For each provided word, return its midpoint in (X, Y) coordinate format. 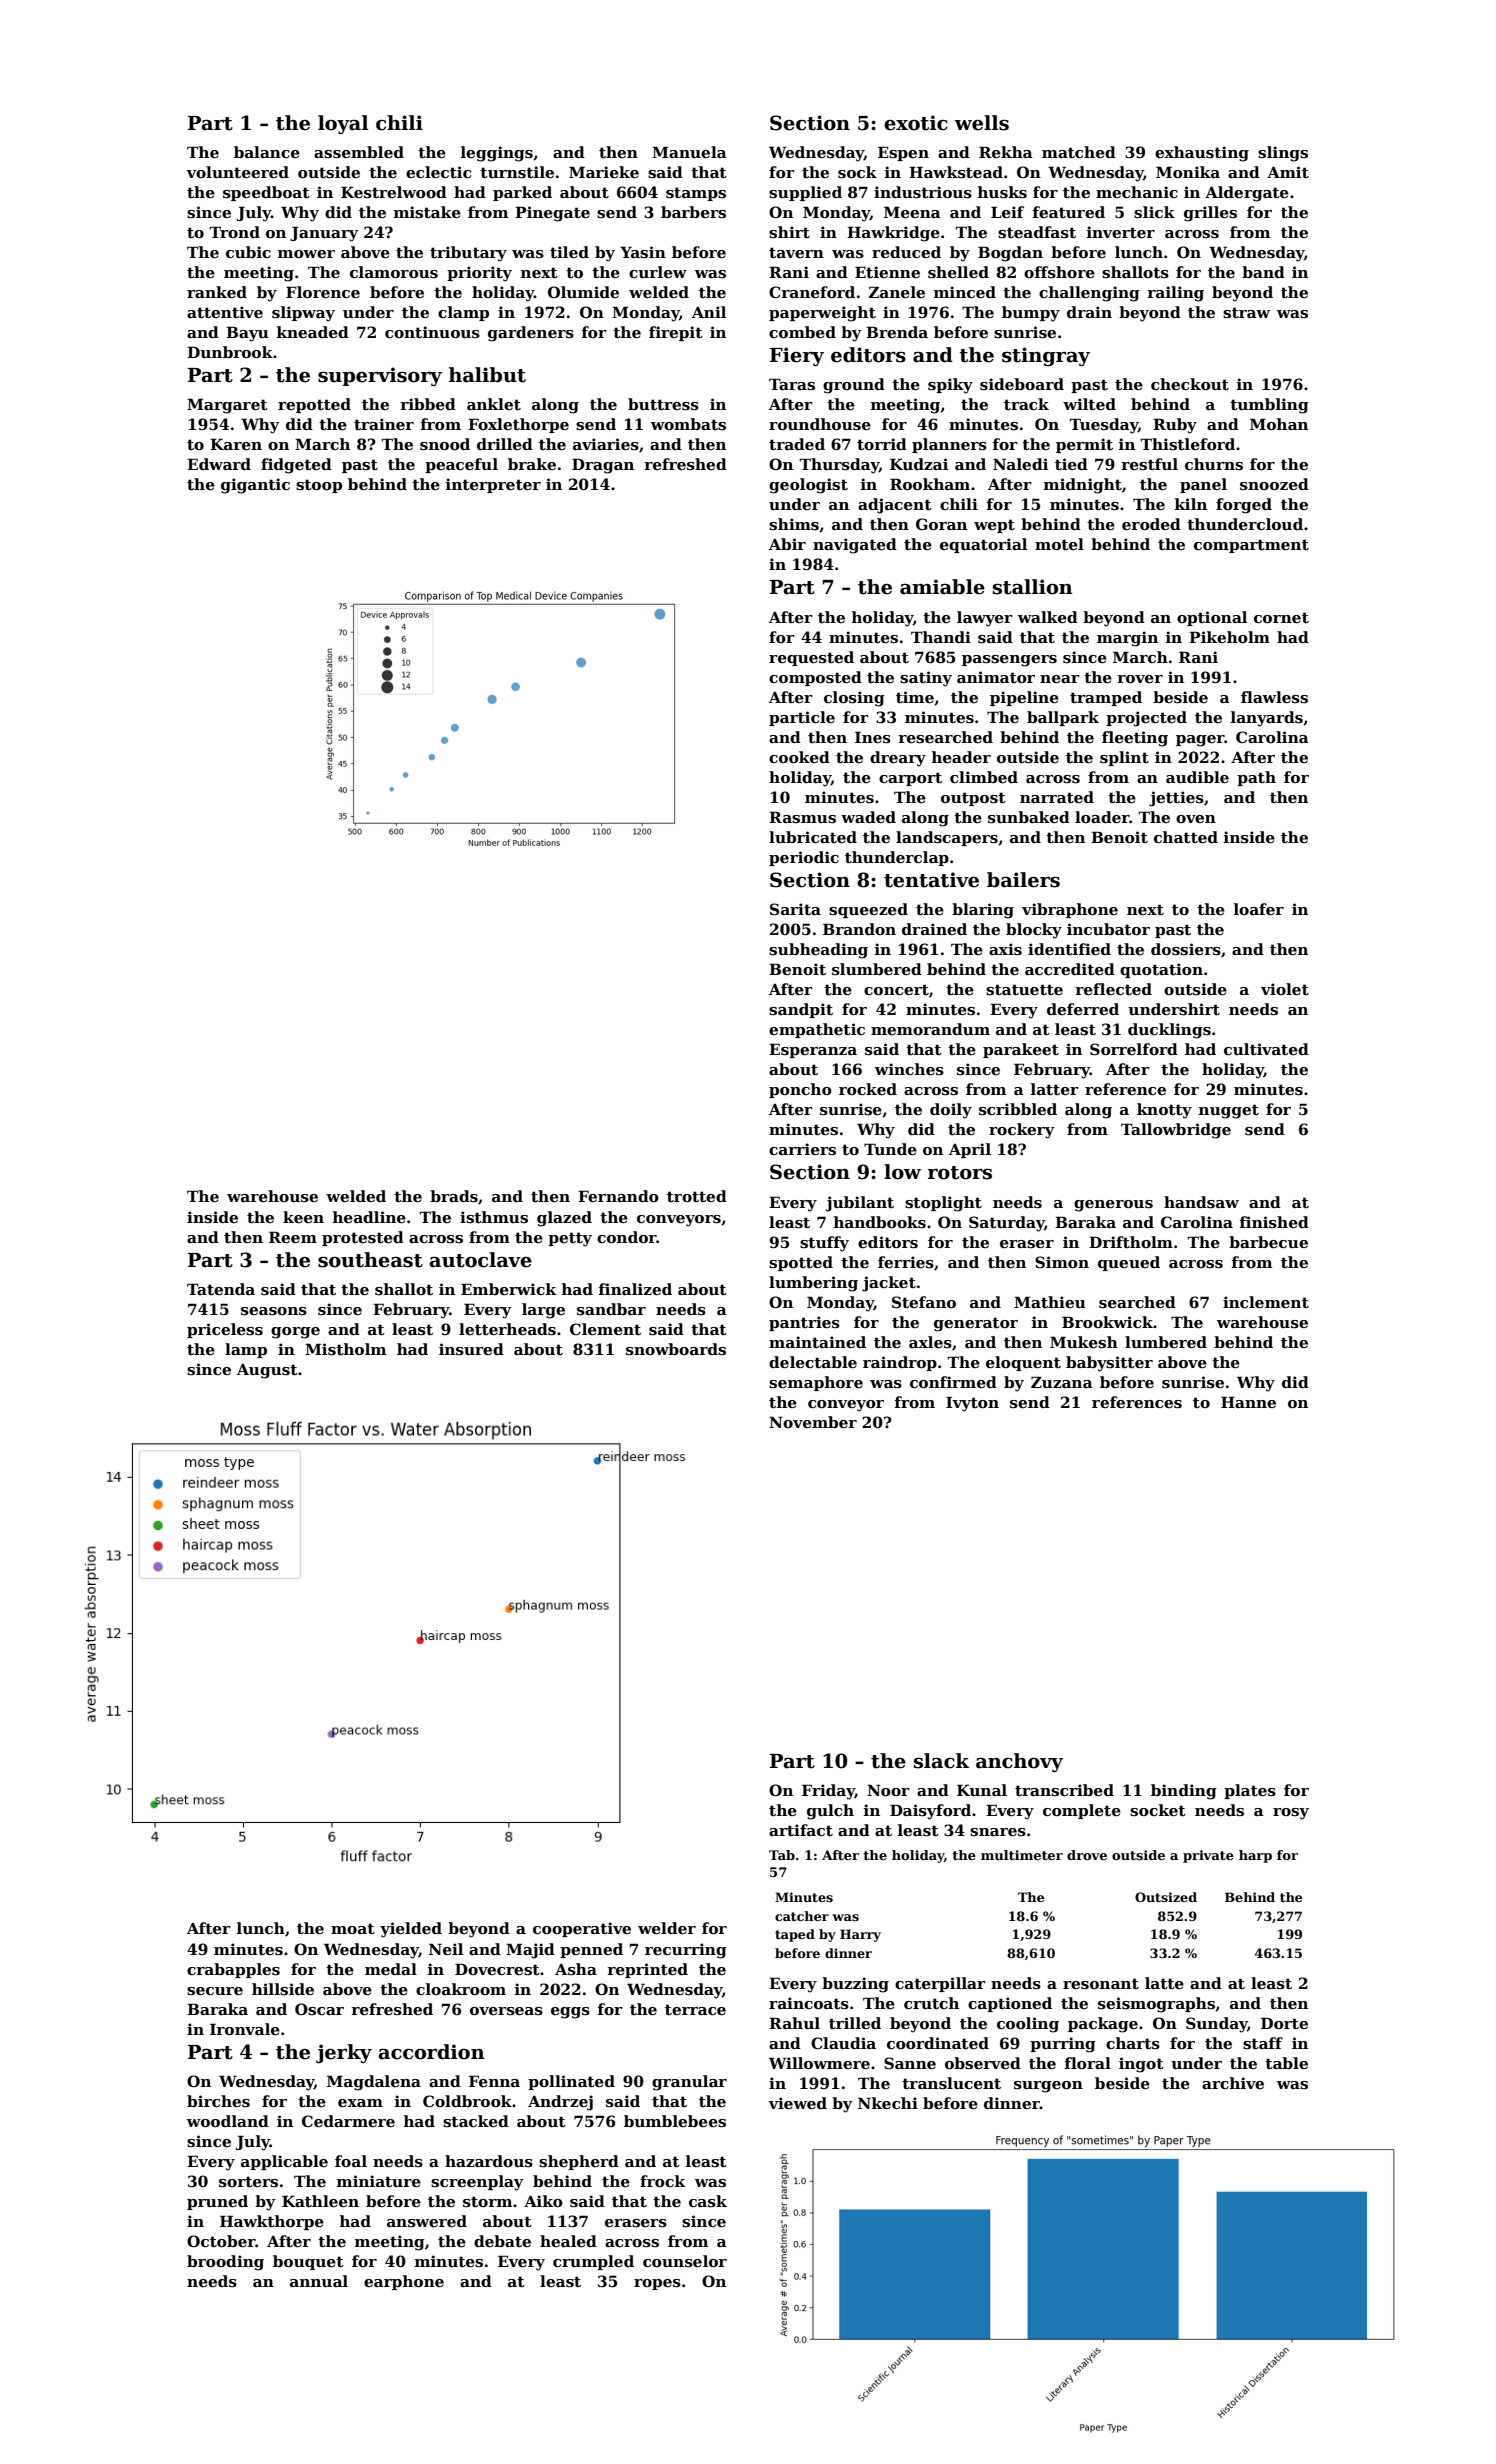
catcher (802, 1916)
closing (854, 699)
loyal (343, 124)
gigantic (255, 486)
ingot (1141, 2065)
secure (215, 1991)
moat (353, 1928)
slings (1283, 154)
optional (1212, 618)
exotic (916, 123)
